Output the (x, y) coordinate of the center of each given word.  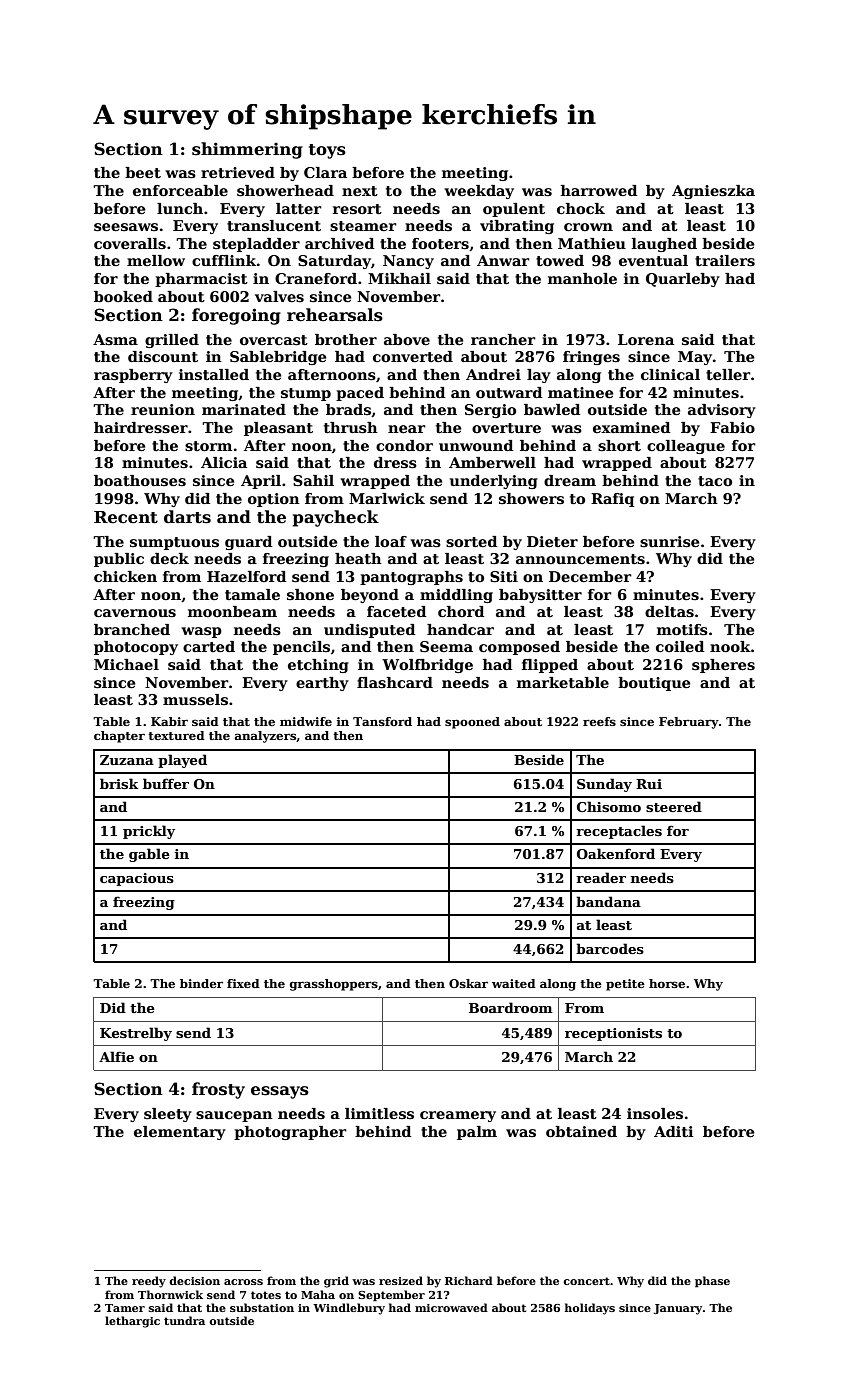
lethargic (132, 1322)
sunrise (670, 542)
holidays (590, 1309)
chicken (125, 576)
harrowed (599, 190)
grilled (172, 341)
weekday (479, 192)
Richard (469, 1280)
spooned (472, 723)
